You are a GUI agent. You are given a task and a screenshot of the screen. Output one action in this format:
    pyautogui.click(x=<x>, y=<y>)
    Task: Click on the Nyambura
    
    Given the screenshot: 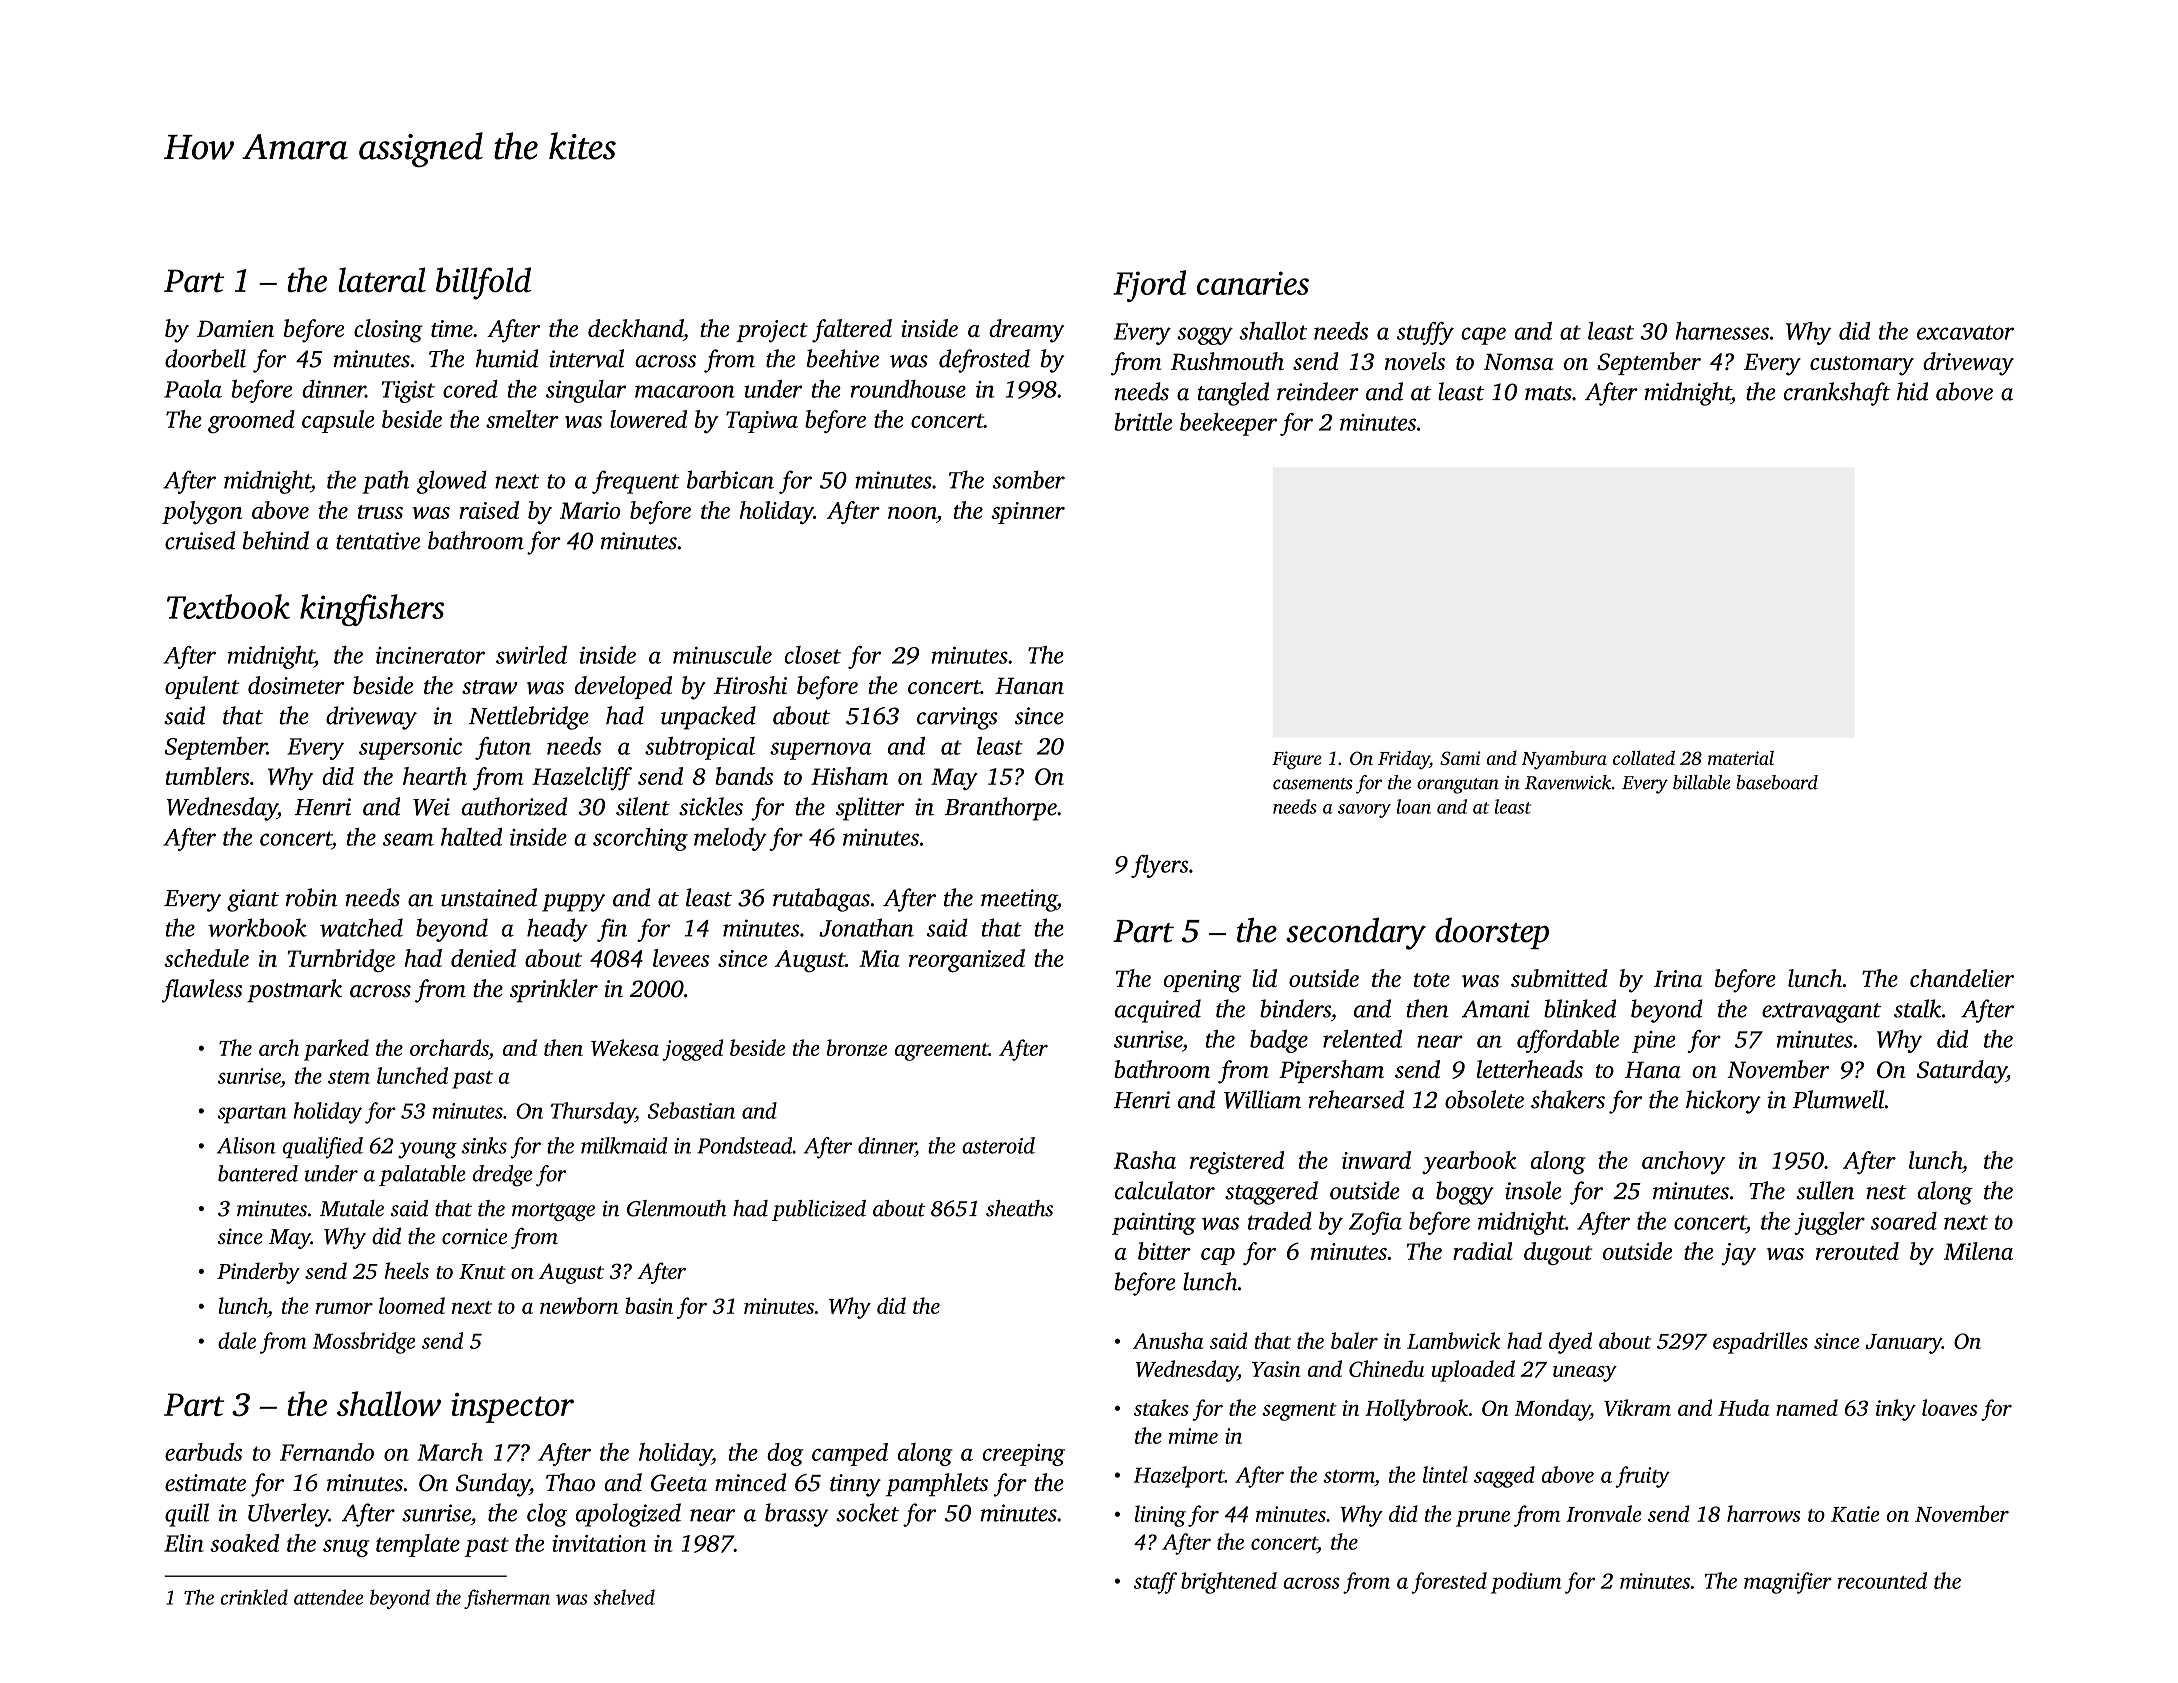 What is the action you would take?
    pyautogui.click(x=1564, y=760)
